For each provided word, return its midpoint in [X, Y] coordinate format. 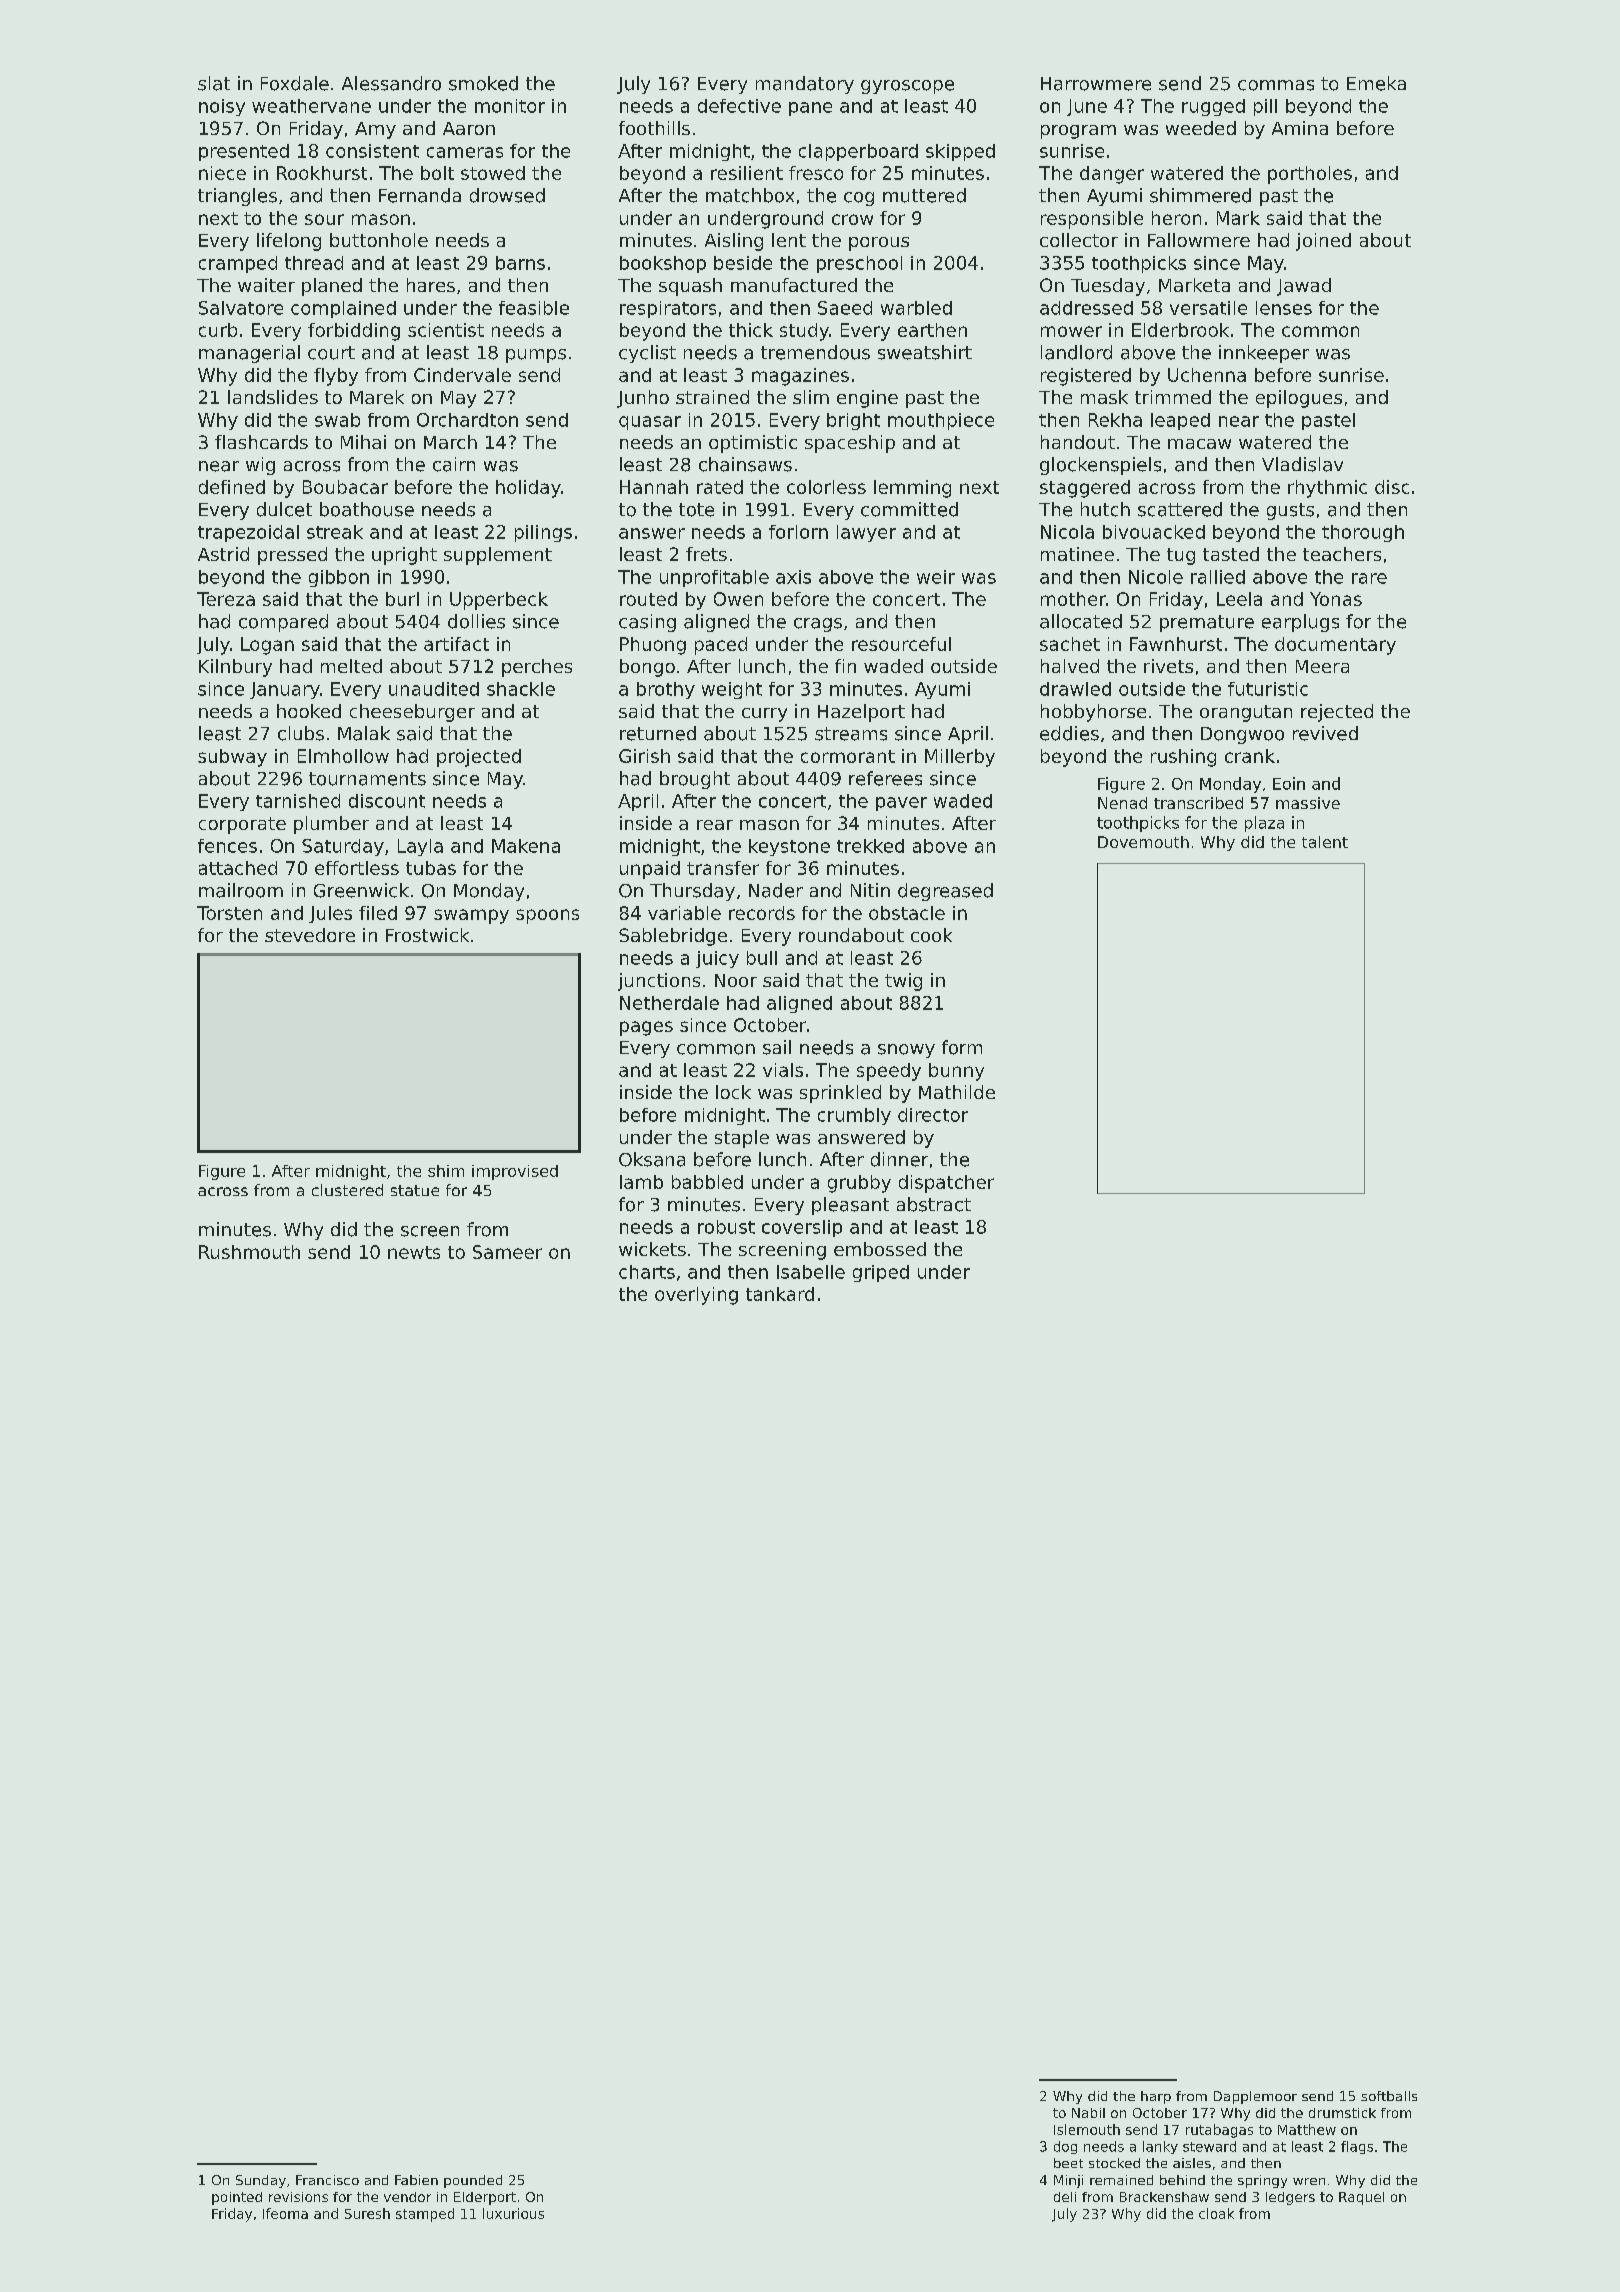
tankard [780, 1294]
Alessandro [391, 83]
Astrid [223, 554]
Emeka [1376, 83]
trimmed [1173, 397]
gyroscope [907, 87]
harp [1156, 2097]
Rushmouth [249, 1252]
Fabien [416, 2180]
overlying [696, 1296]
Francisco [327, 2180]
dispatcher [946, 1184]
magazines [800, 377]
